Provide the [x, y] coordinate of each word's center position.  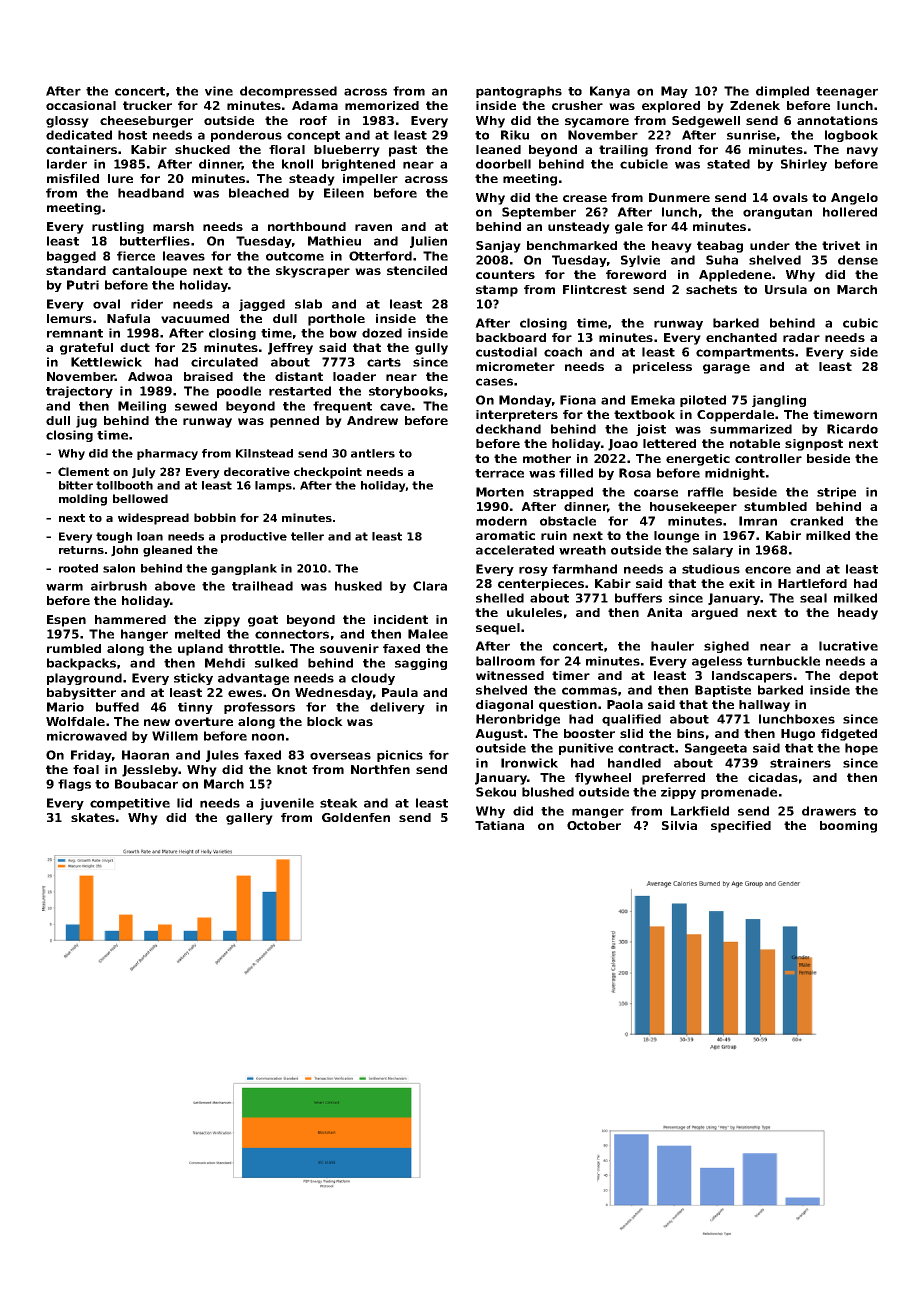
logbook [851, 136]
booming [848, 827]
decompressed [288, 92]
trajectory [79, 392]
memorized [382, 105]
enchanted [741, 337]
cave [395, 407]
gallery [249, 819]
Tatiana [499, 825]
